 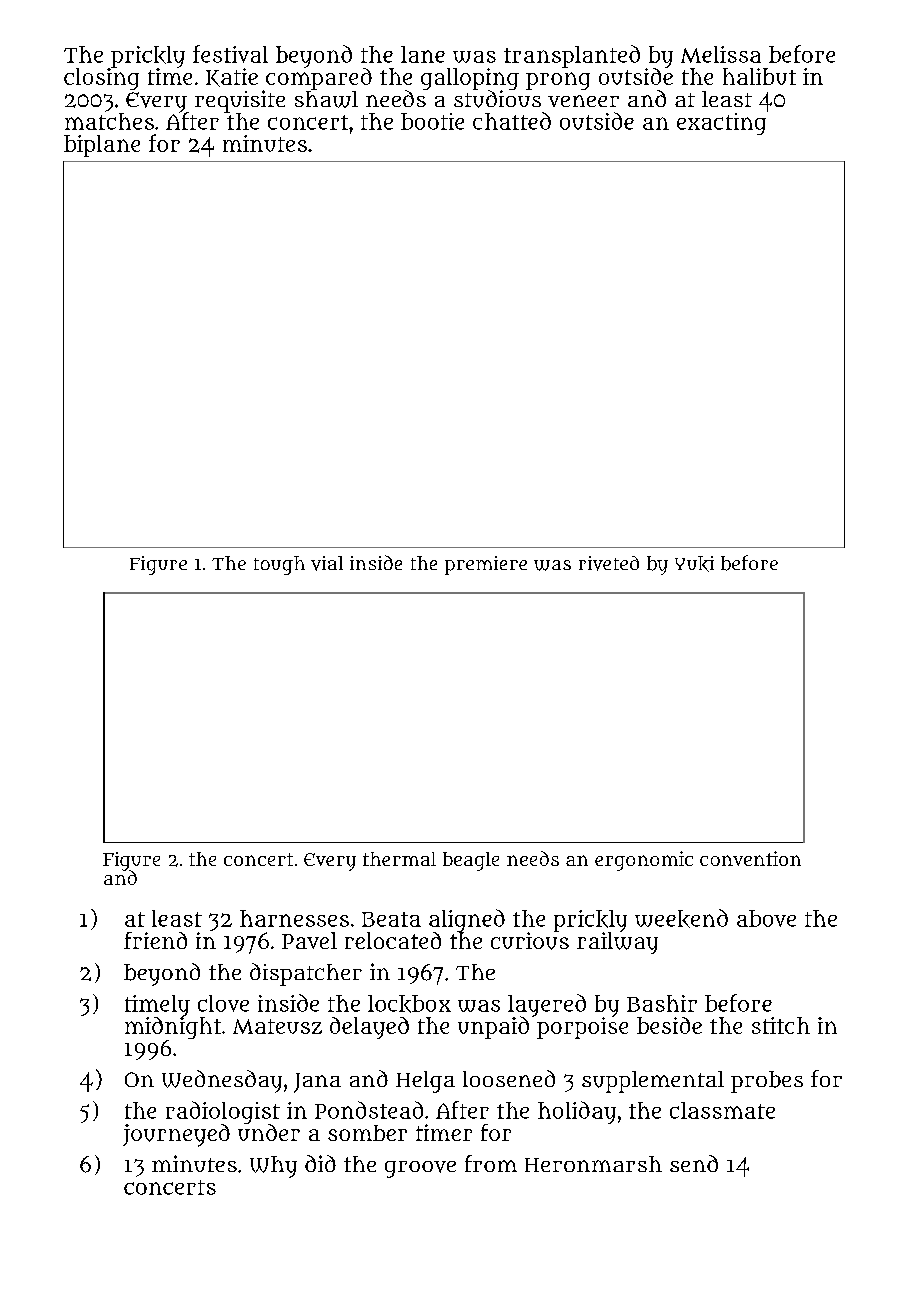 I want to click on matches, so click(x=109, y=121).
